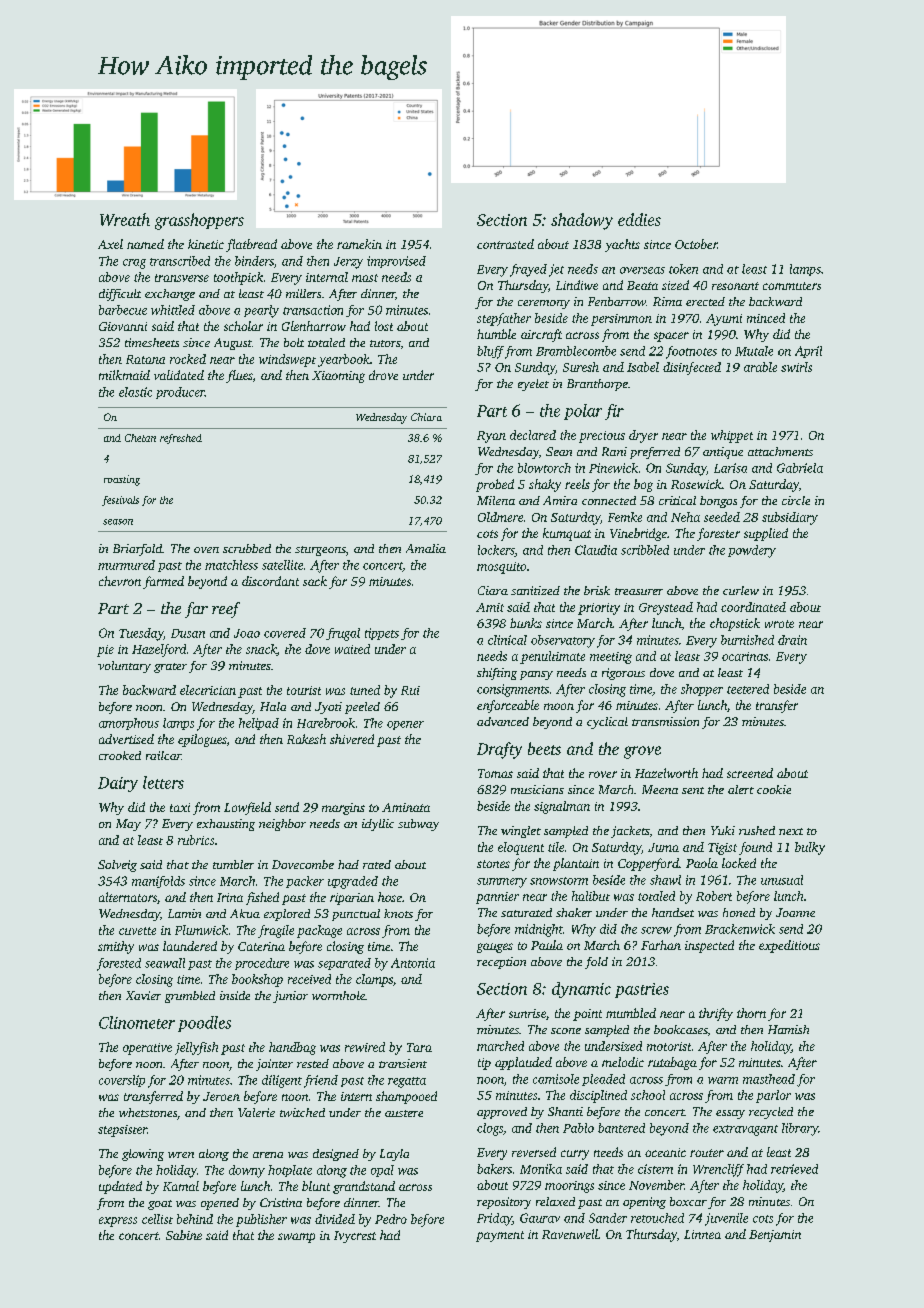  What do you see at coordinates (490, 1129) in the screenshot?
I see `clogs` at bounding box center [490, 1129].
